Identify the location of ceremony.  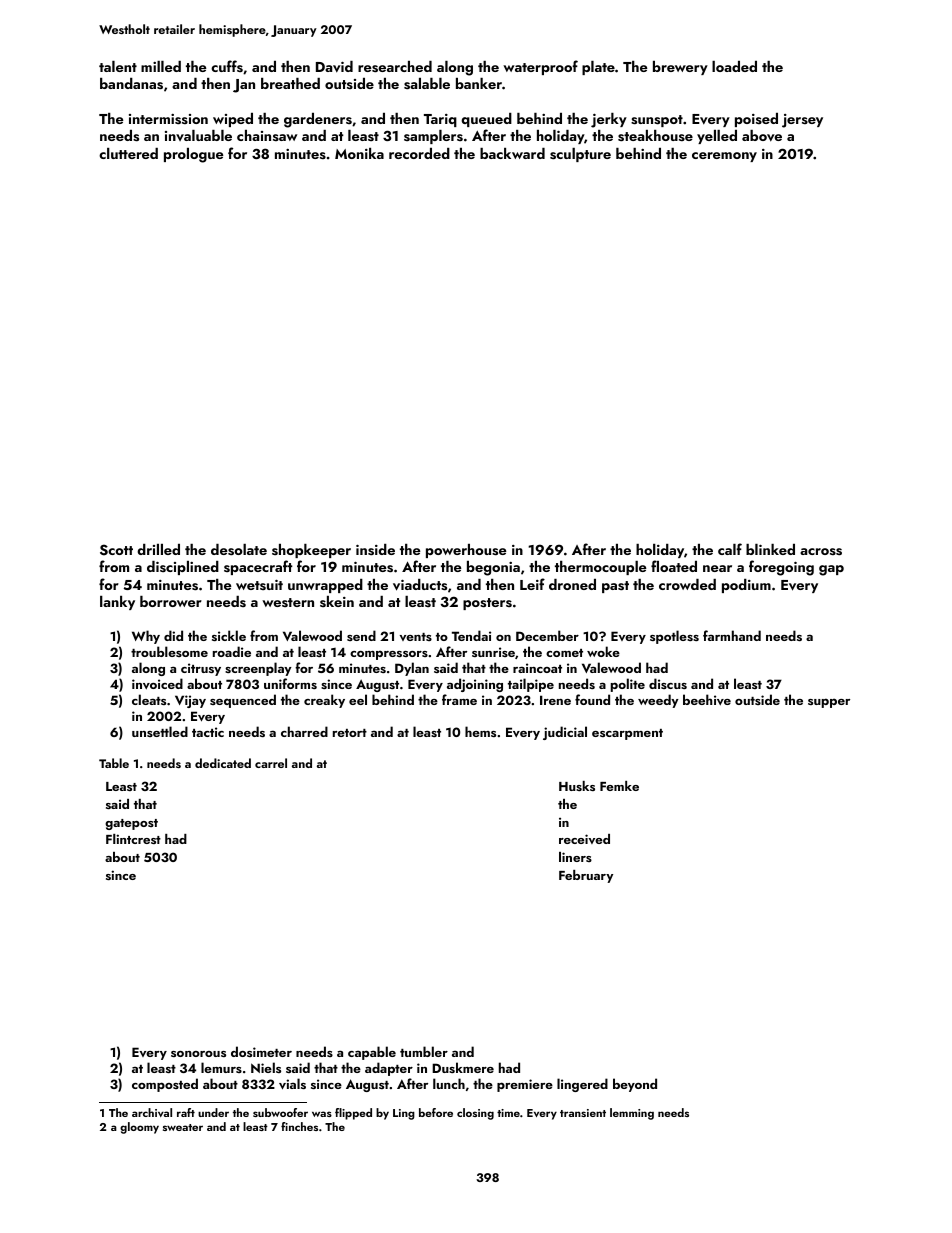
(724, 157).
